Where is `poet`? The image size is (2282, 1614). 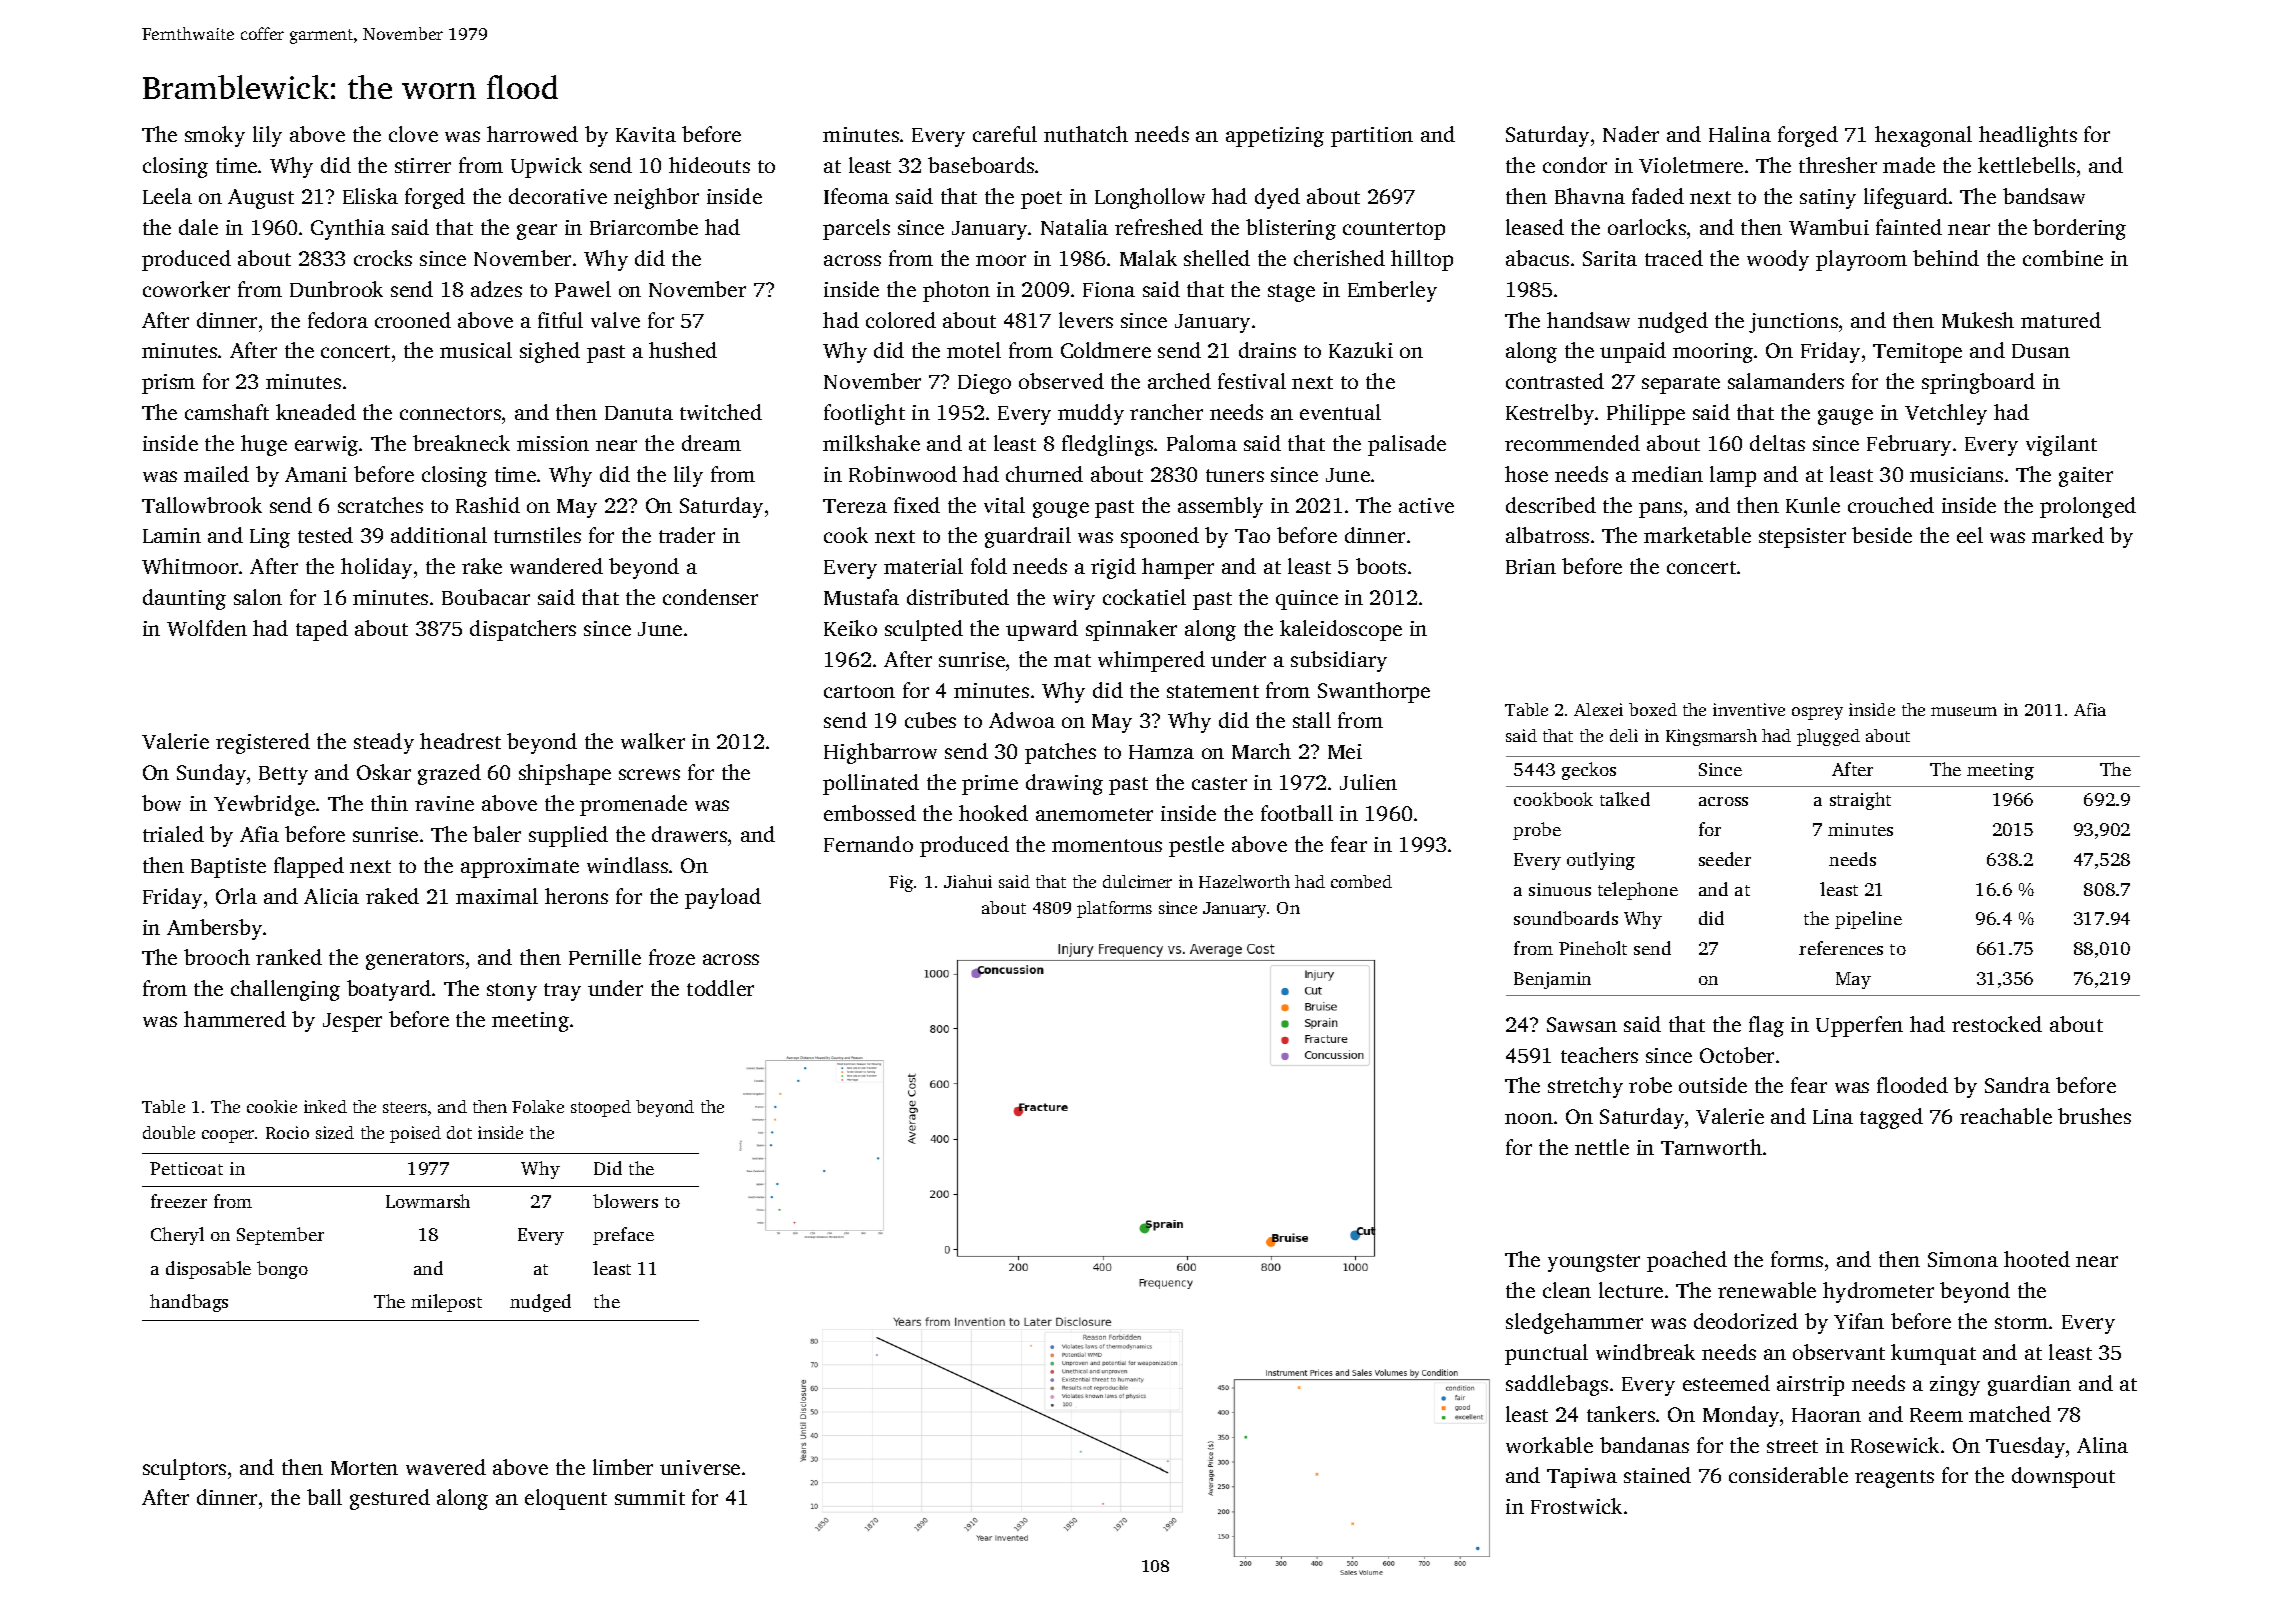 poet is located at coordinates (1041, 200).
